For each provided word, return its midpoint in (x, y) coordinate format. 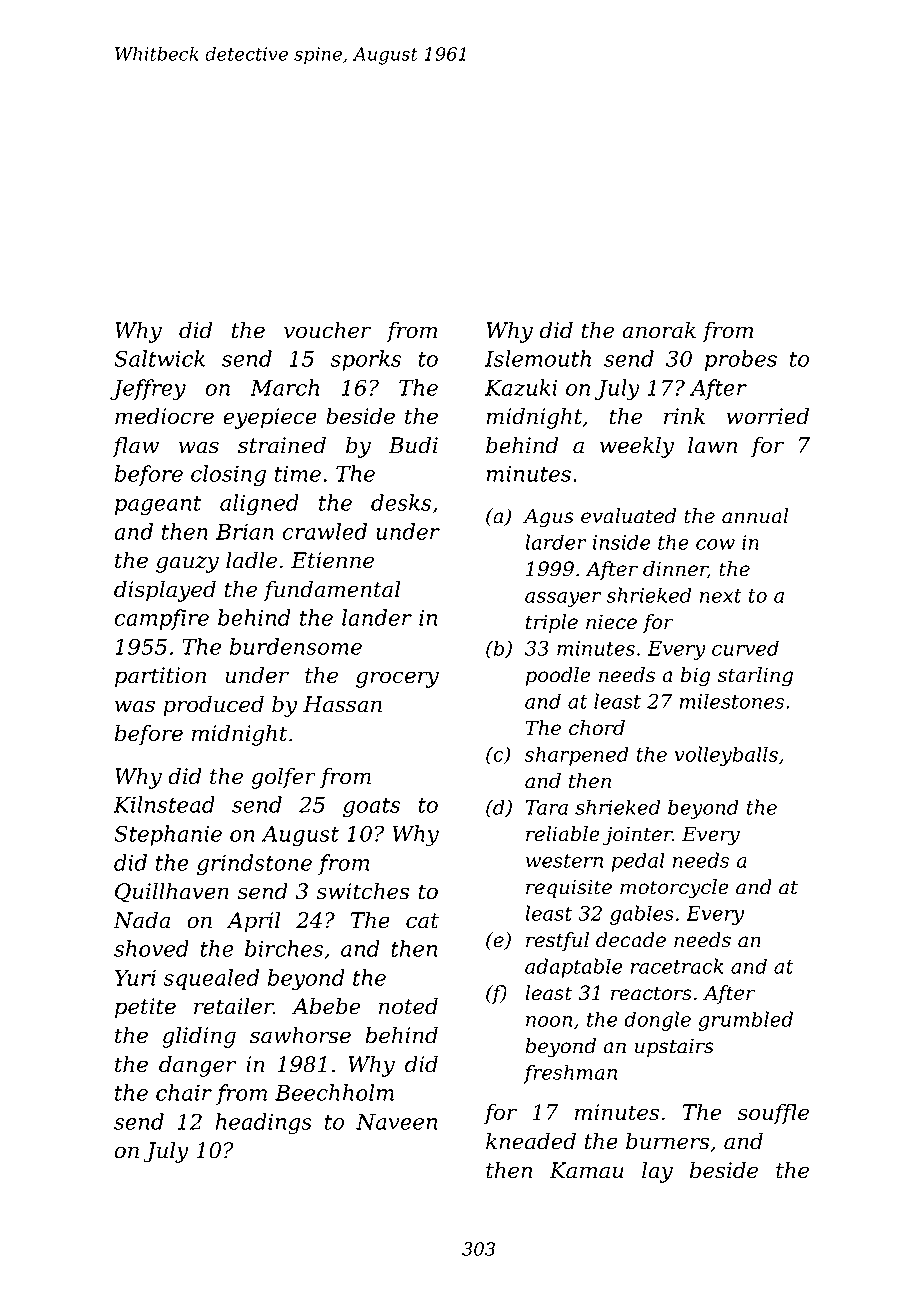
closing (228, 476)
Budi (413, 445)
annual (755, 516)
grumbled (745, 1021)
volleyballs (726, 756)
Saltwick (159, 358)
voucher (327, 330)
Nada (141, 920)
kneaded (531, 1141)
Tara (546, 807)
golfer (283, 778)
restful (557, 941)
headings (264, 1124)
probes (741, 360)
